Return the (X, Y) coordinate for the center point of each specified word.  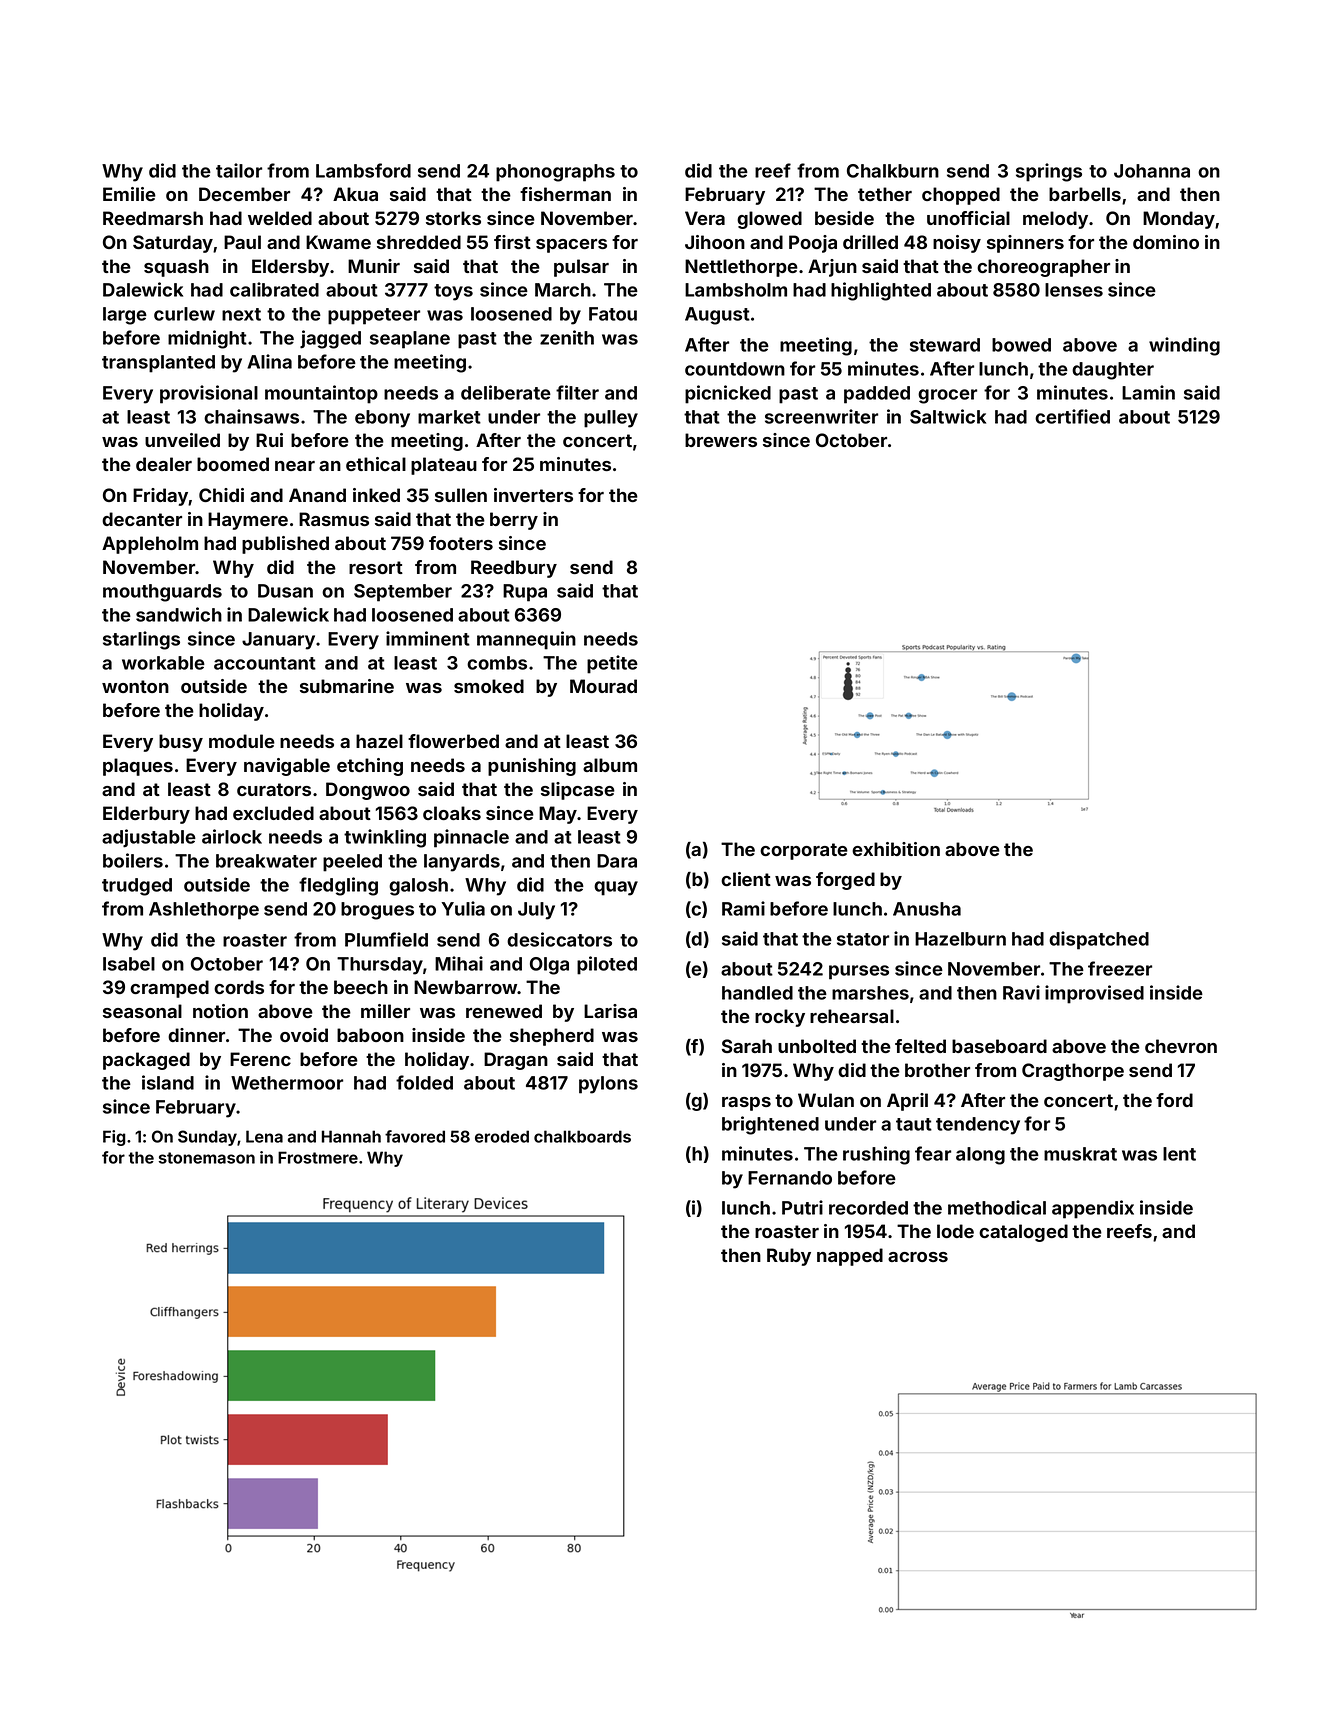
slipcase (578, 791)
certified (1072, 416)
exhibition (896, 849)
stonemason (207, 1158)
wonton (135, 686)
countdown (735, 369)
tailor (239, 170)
